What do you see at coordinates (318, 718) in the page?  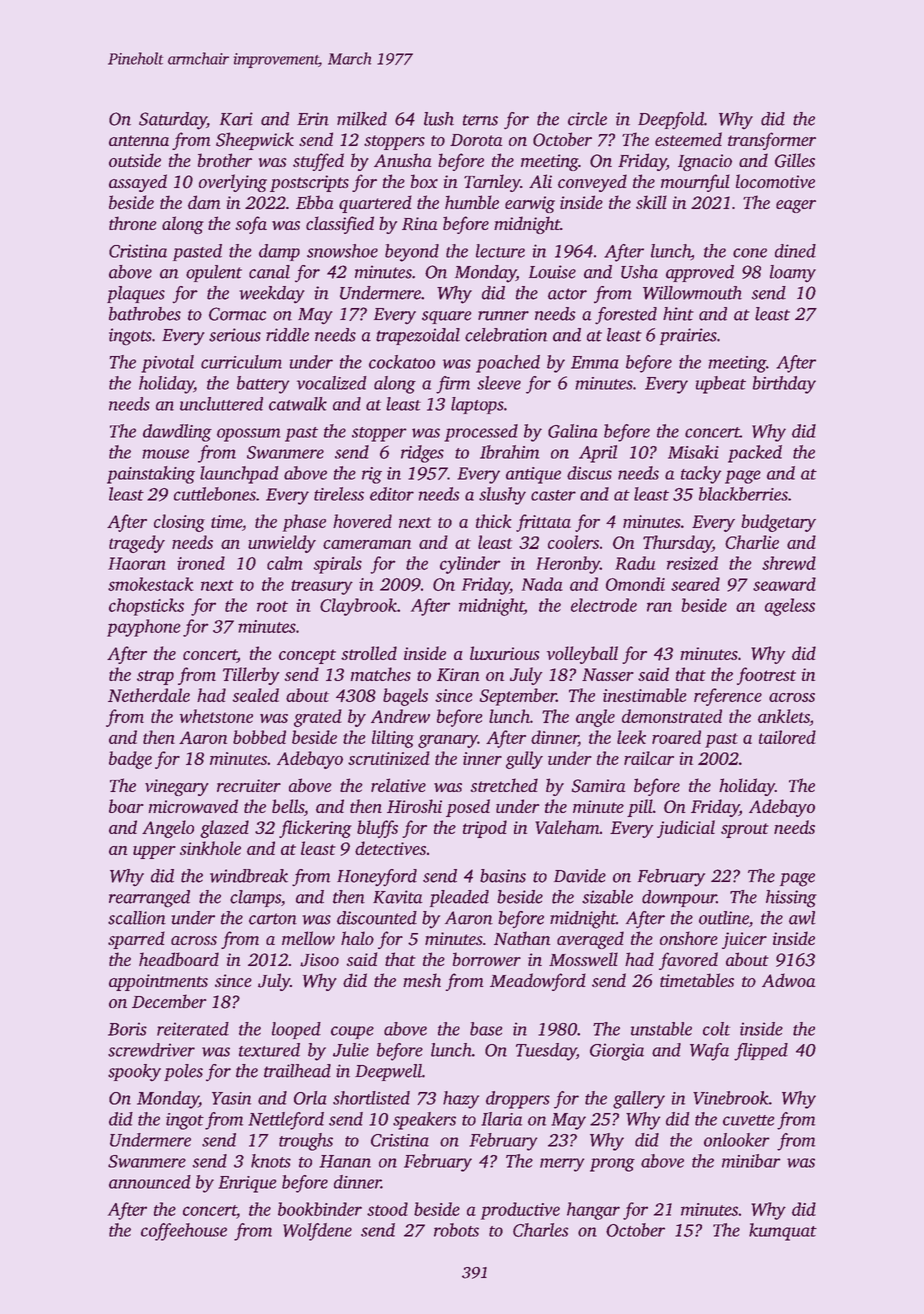 I see `grated` at bounding box center [318, 718].
